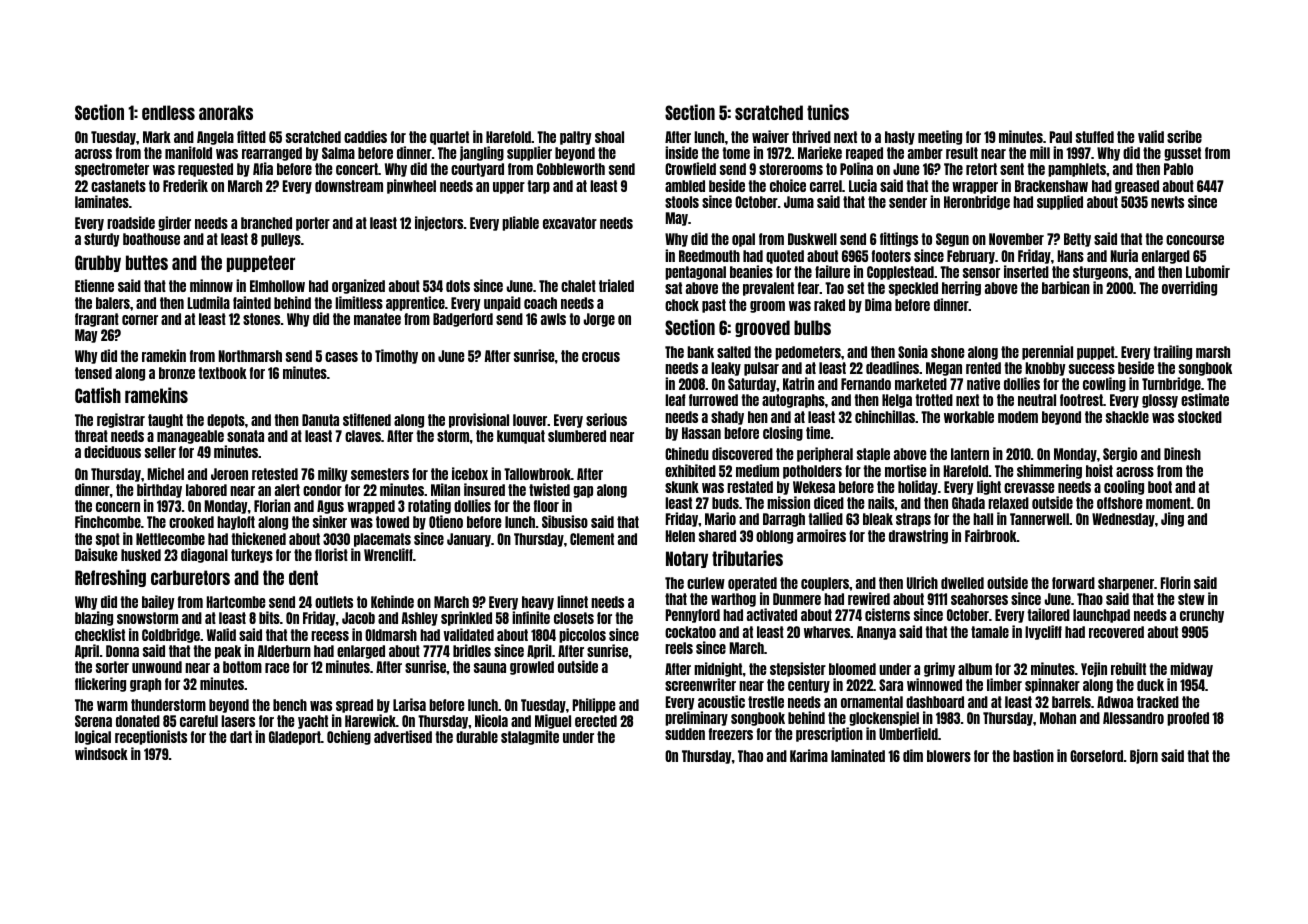  What do you see at coordinates (341, 357) in the screenshot?
I see `cases` at bounding box center [341, 357].
